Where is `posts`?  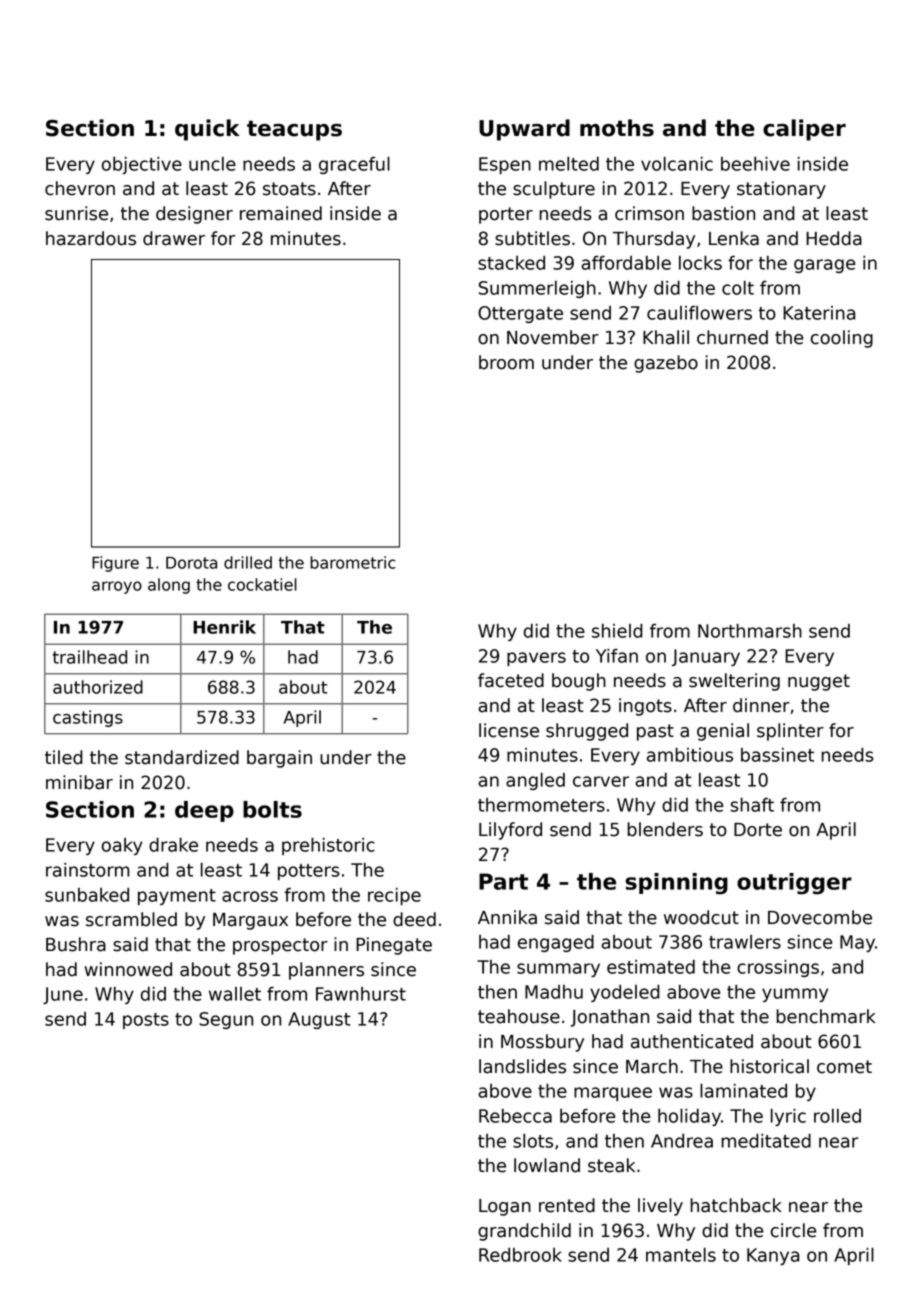
posts is located at coordinates (146, 1021).
